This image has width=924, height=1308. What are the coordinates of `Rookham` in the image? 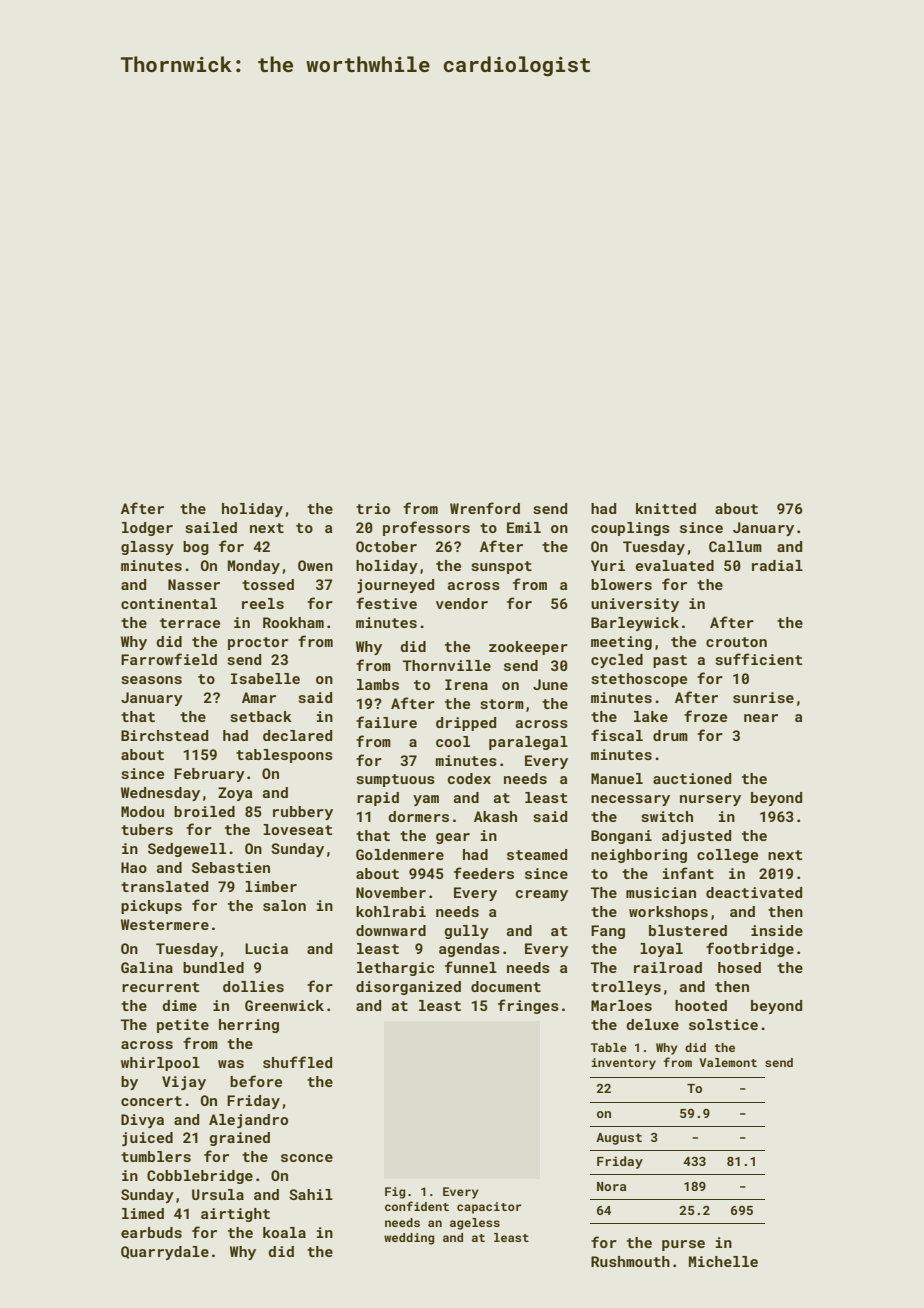 It's located at (293, 622).
